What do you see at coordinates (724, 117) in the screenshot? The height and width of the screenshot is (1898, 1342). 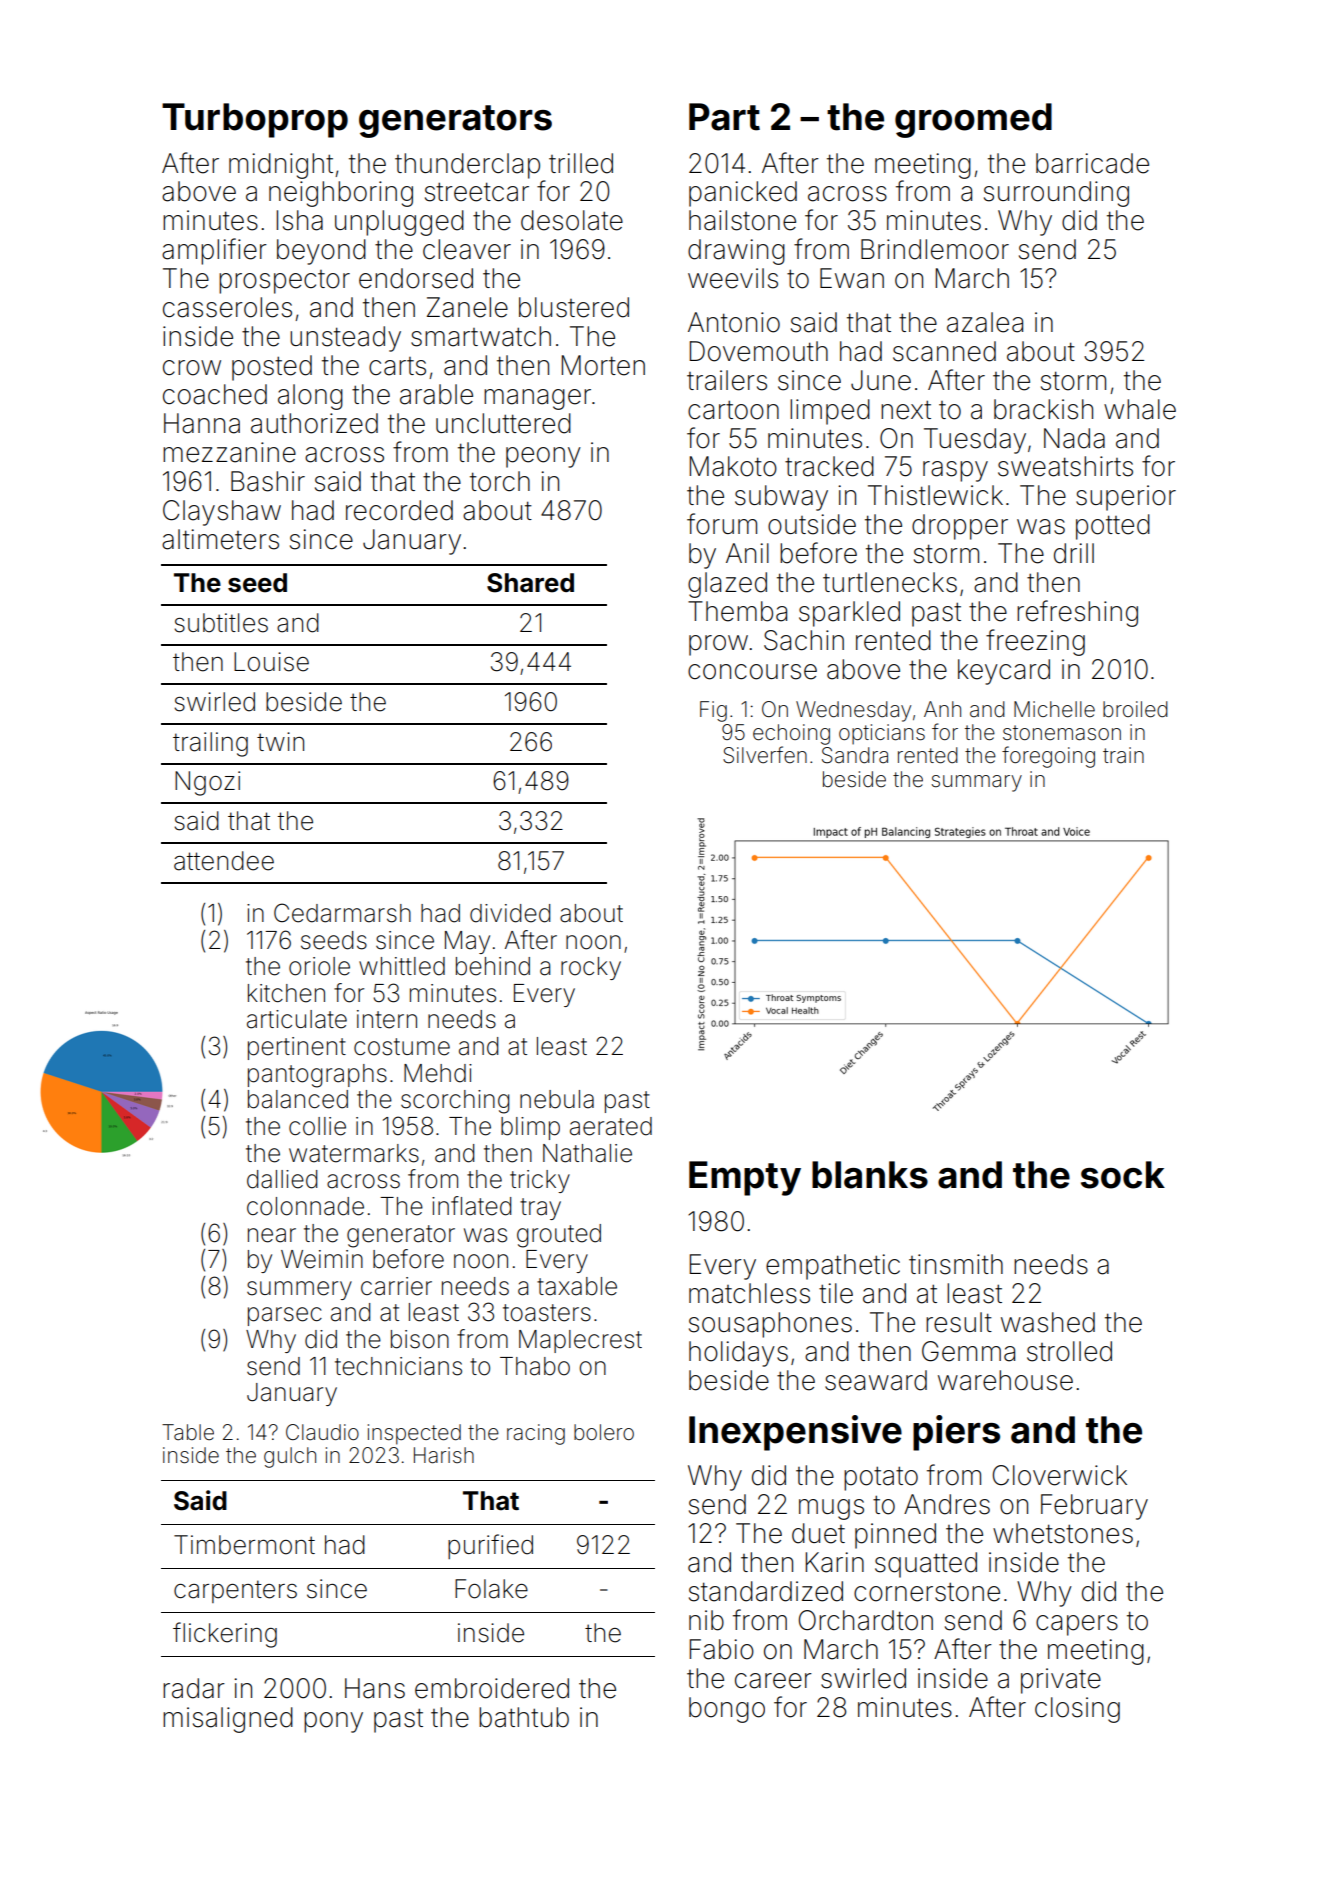 I see `Part` at bounding box center [724, 117].
